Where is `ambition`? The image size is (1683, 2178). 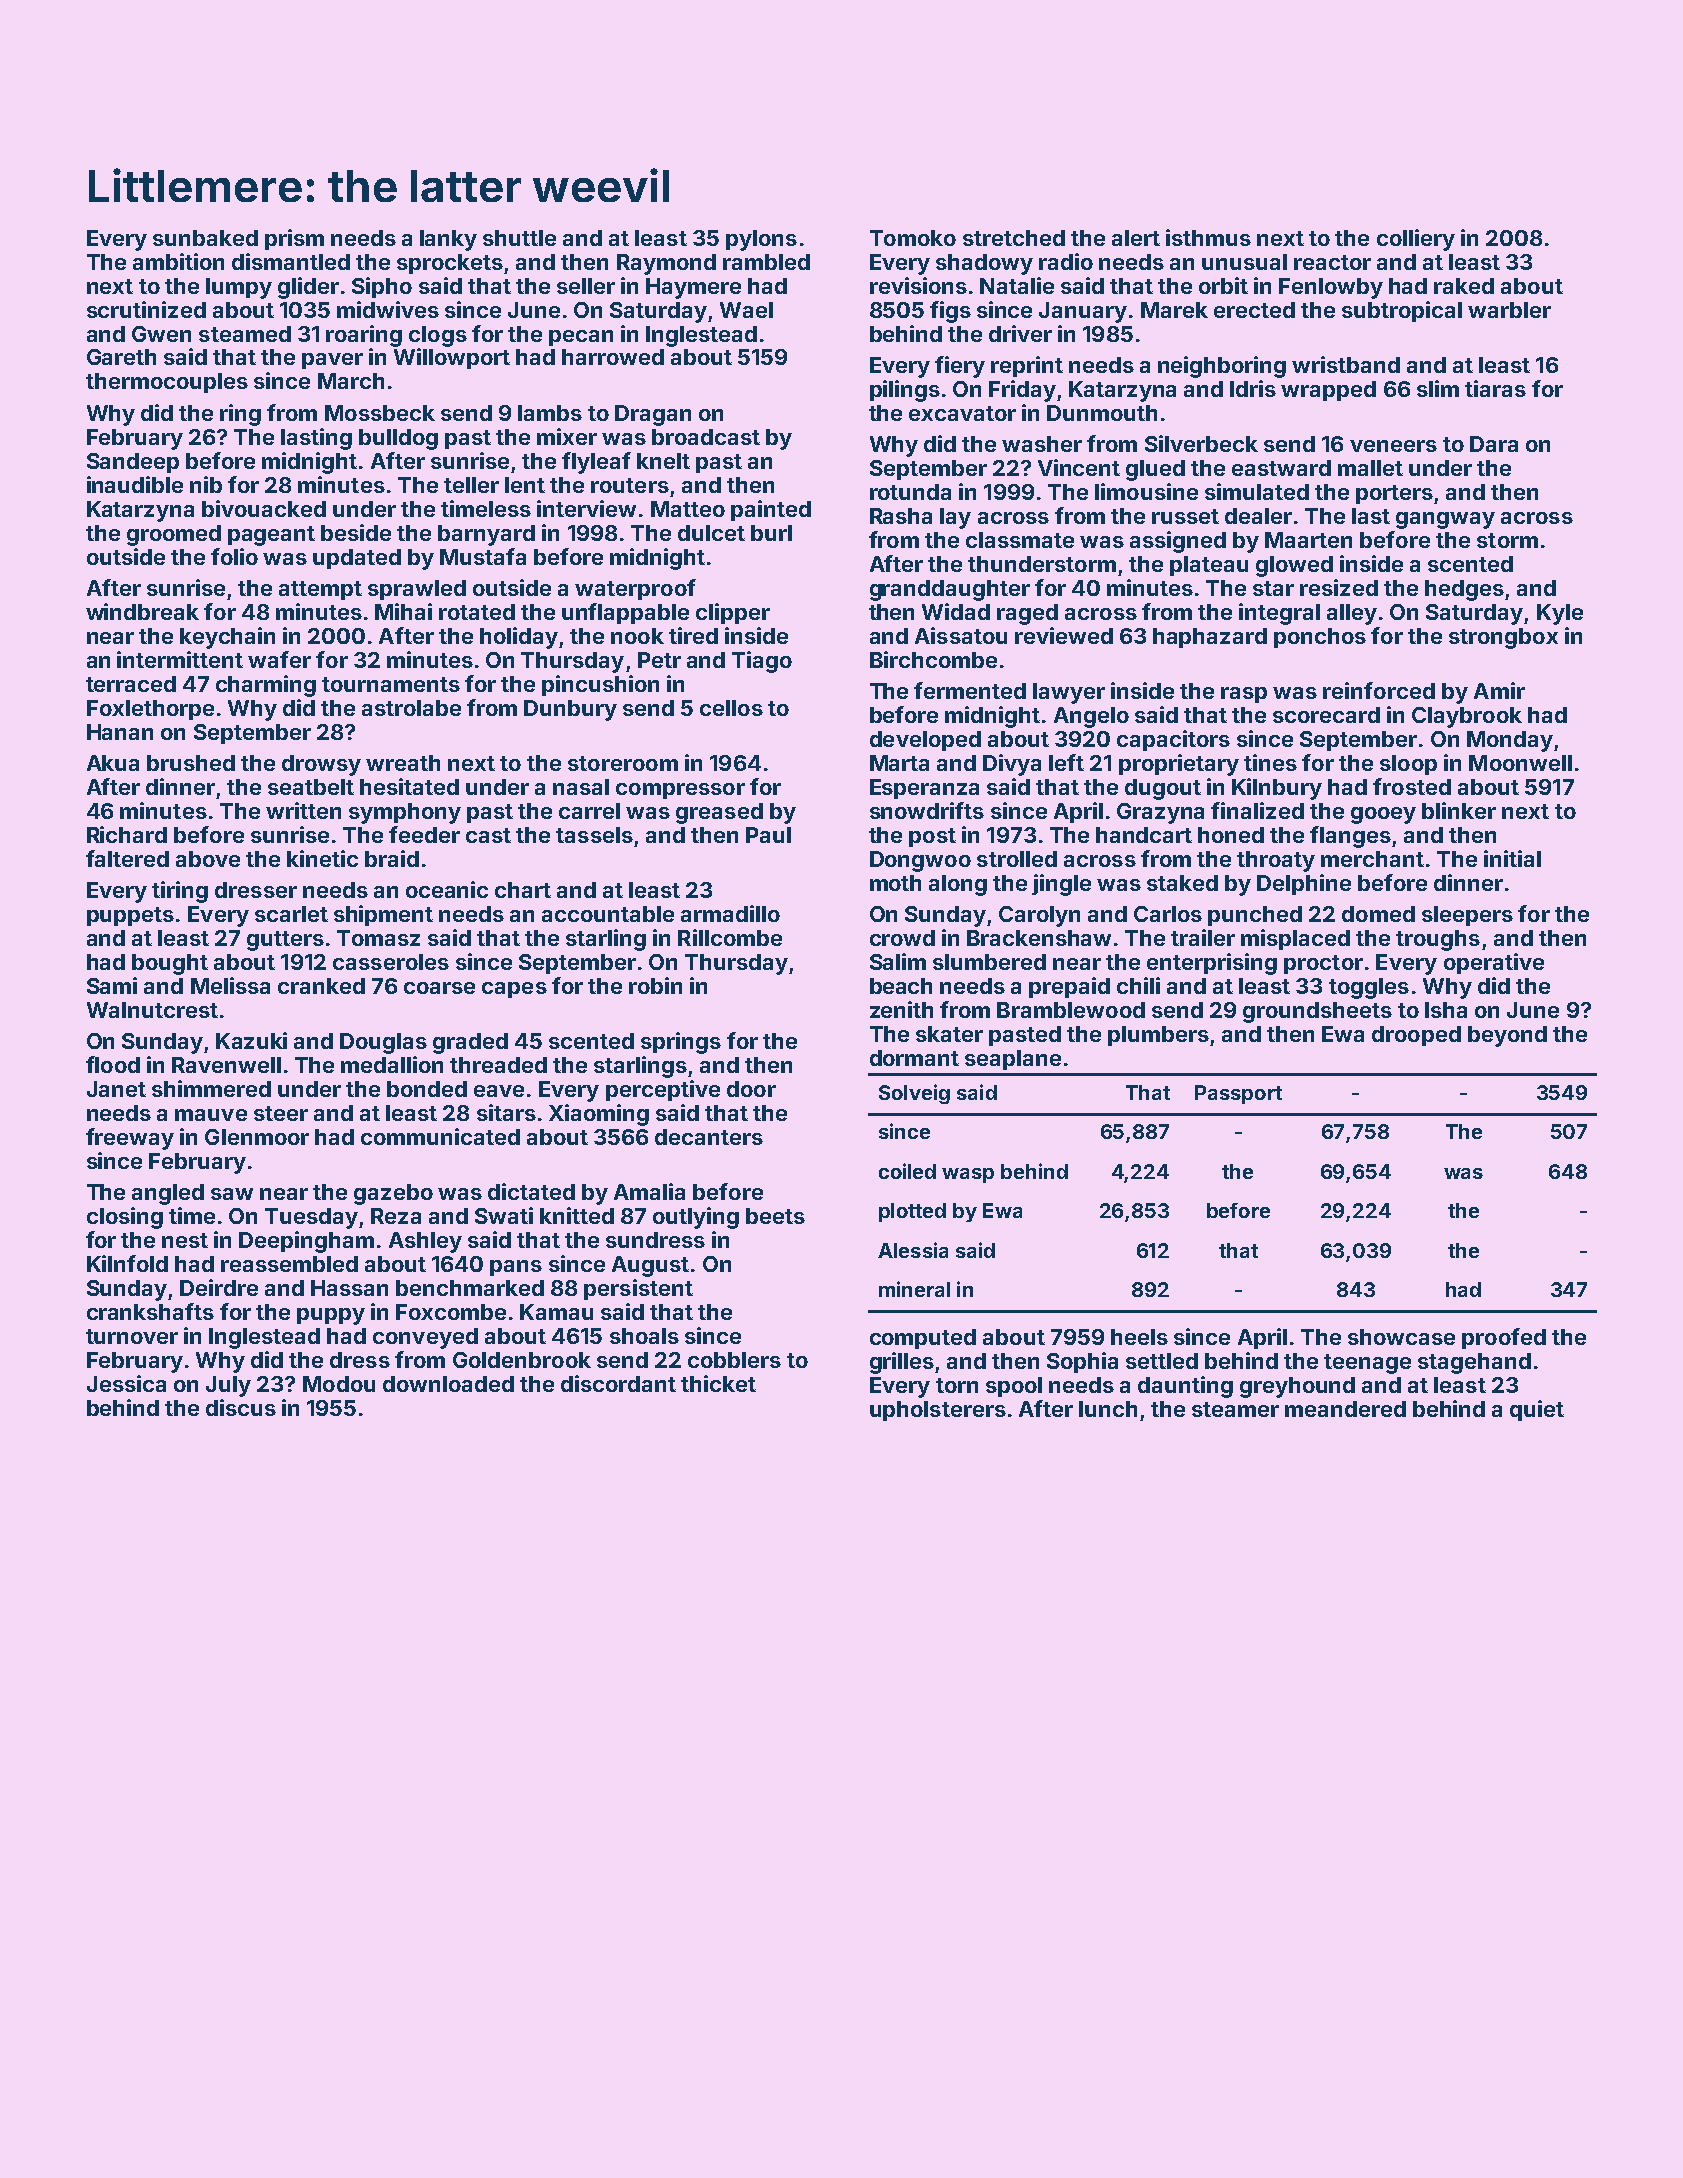 ambition is located at coordinates (178, 261).
